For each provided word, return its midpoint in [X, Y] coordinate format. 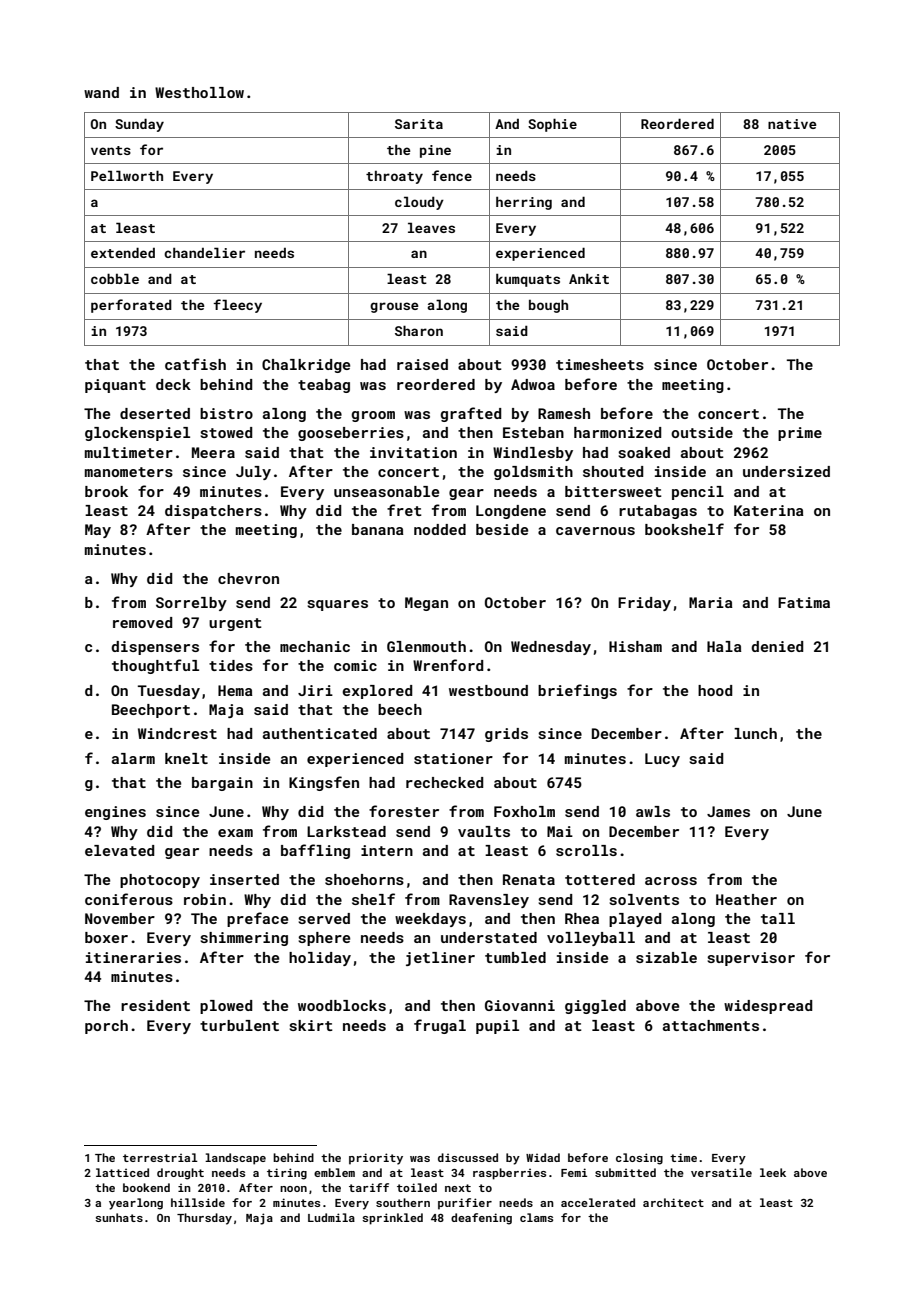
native [792, 124]
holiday [320, 959]
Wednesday [551, 648]
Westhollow [199, 92]
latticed [122, 1172]
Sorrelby [191, 604]
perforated [131, 306]
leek [773, 1172]
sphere [324, 939]
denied [777, 646]
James [728, 811]
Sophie [552, 125]
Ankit [589, 279]
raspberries [509, 1174]
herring [524, 203]
